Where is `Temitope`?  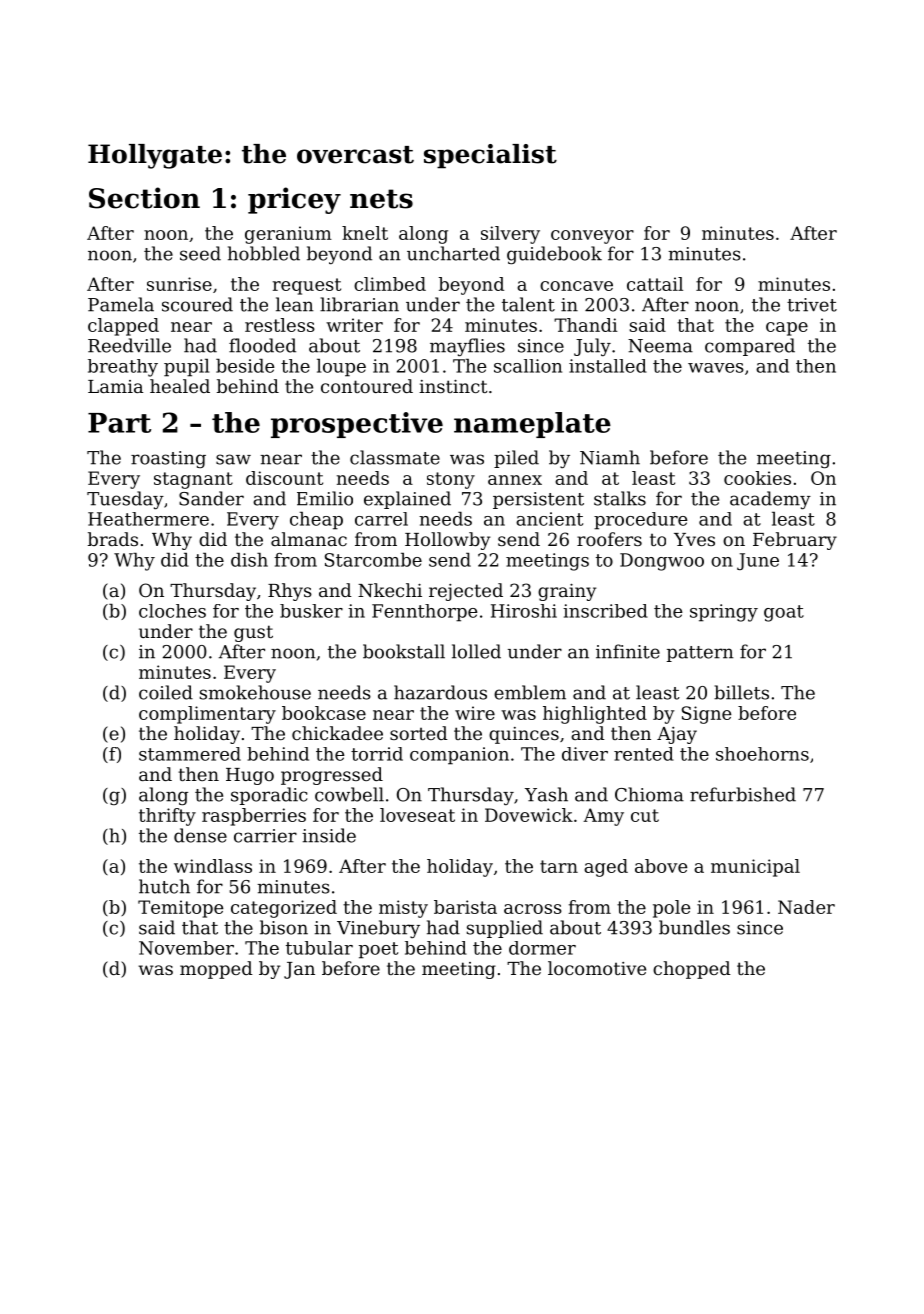 Temitope is located at coordinates (180, 909).
